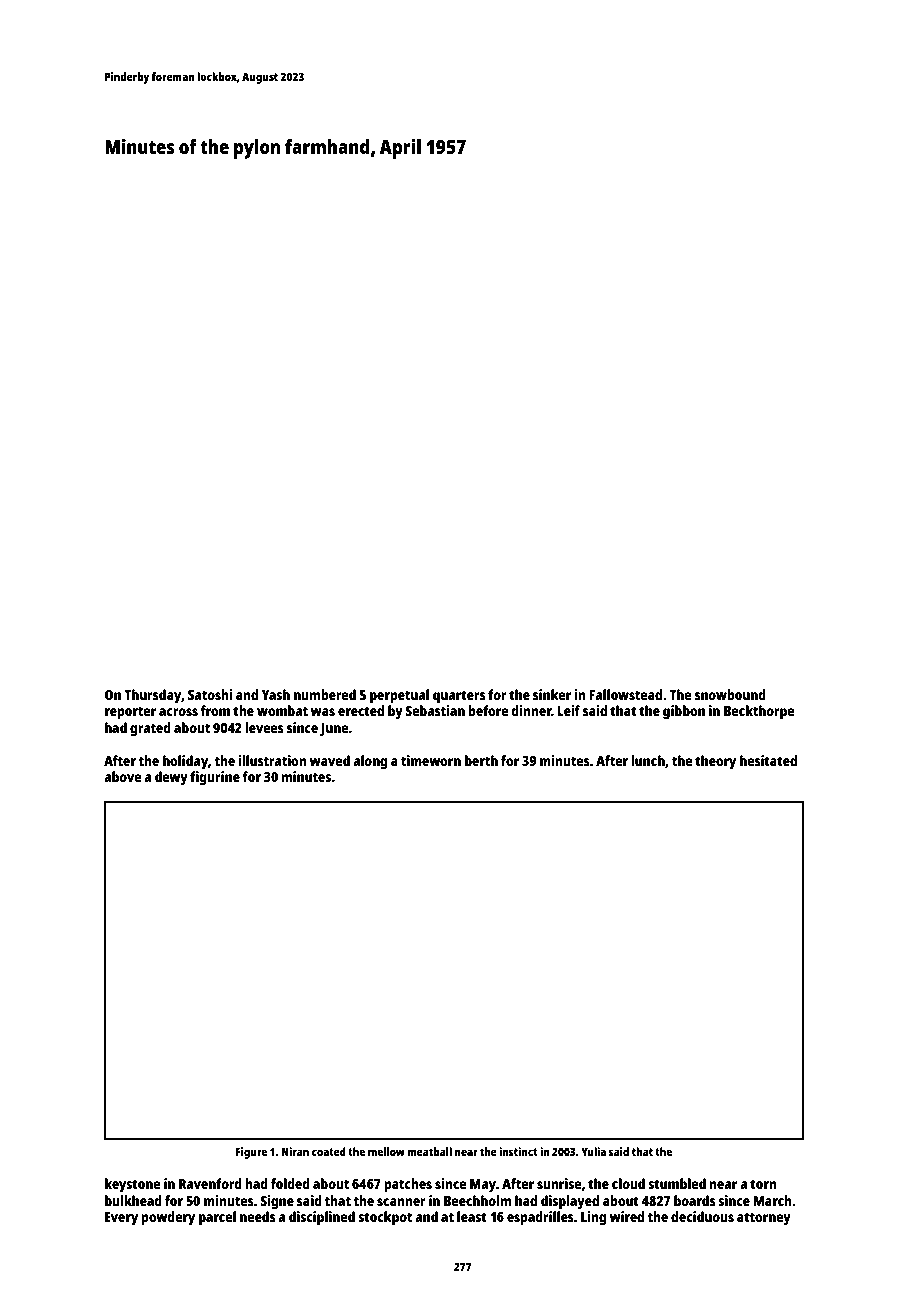  I want to click on Satoshi, so click(210, 694).
